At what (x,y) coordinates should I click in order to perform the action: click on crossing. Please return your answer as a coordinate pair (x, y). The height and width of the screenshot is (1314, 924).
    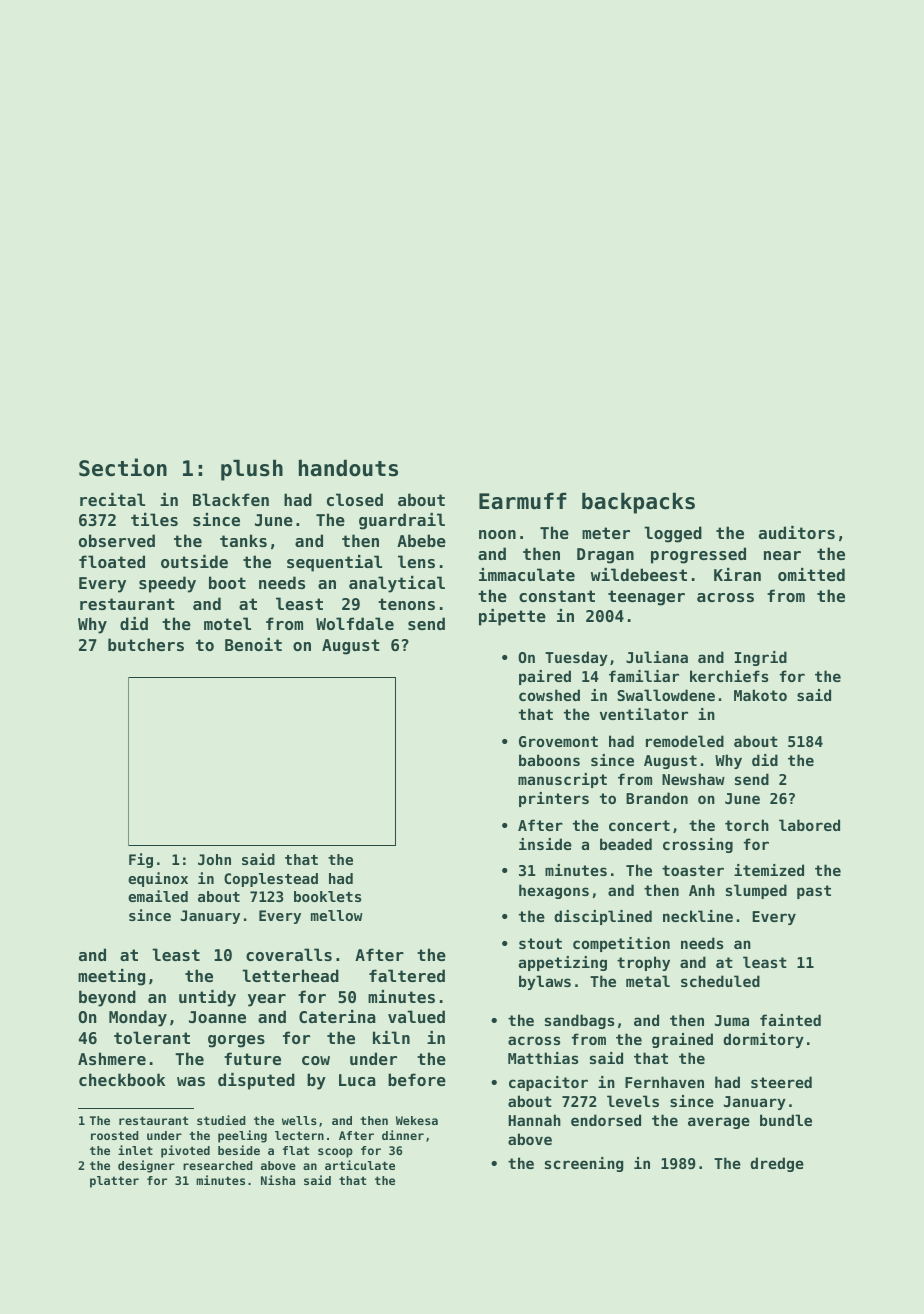
    Looking at the image, I should click on (698, 845).
